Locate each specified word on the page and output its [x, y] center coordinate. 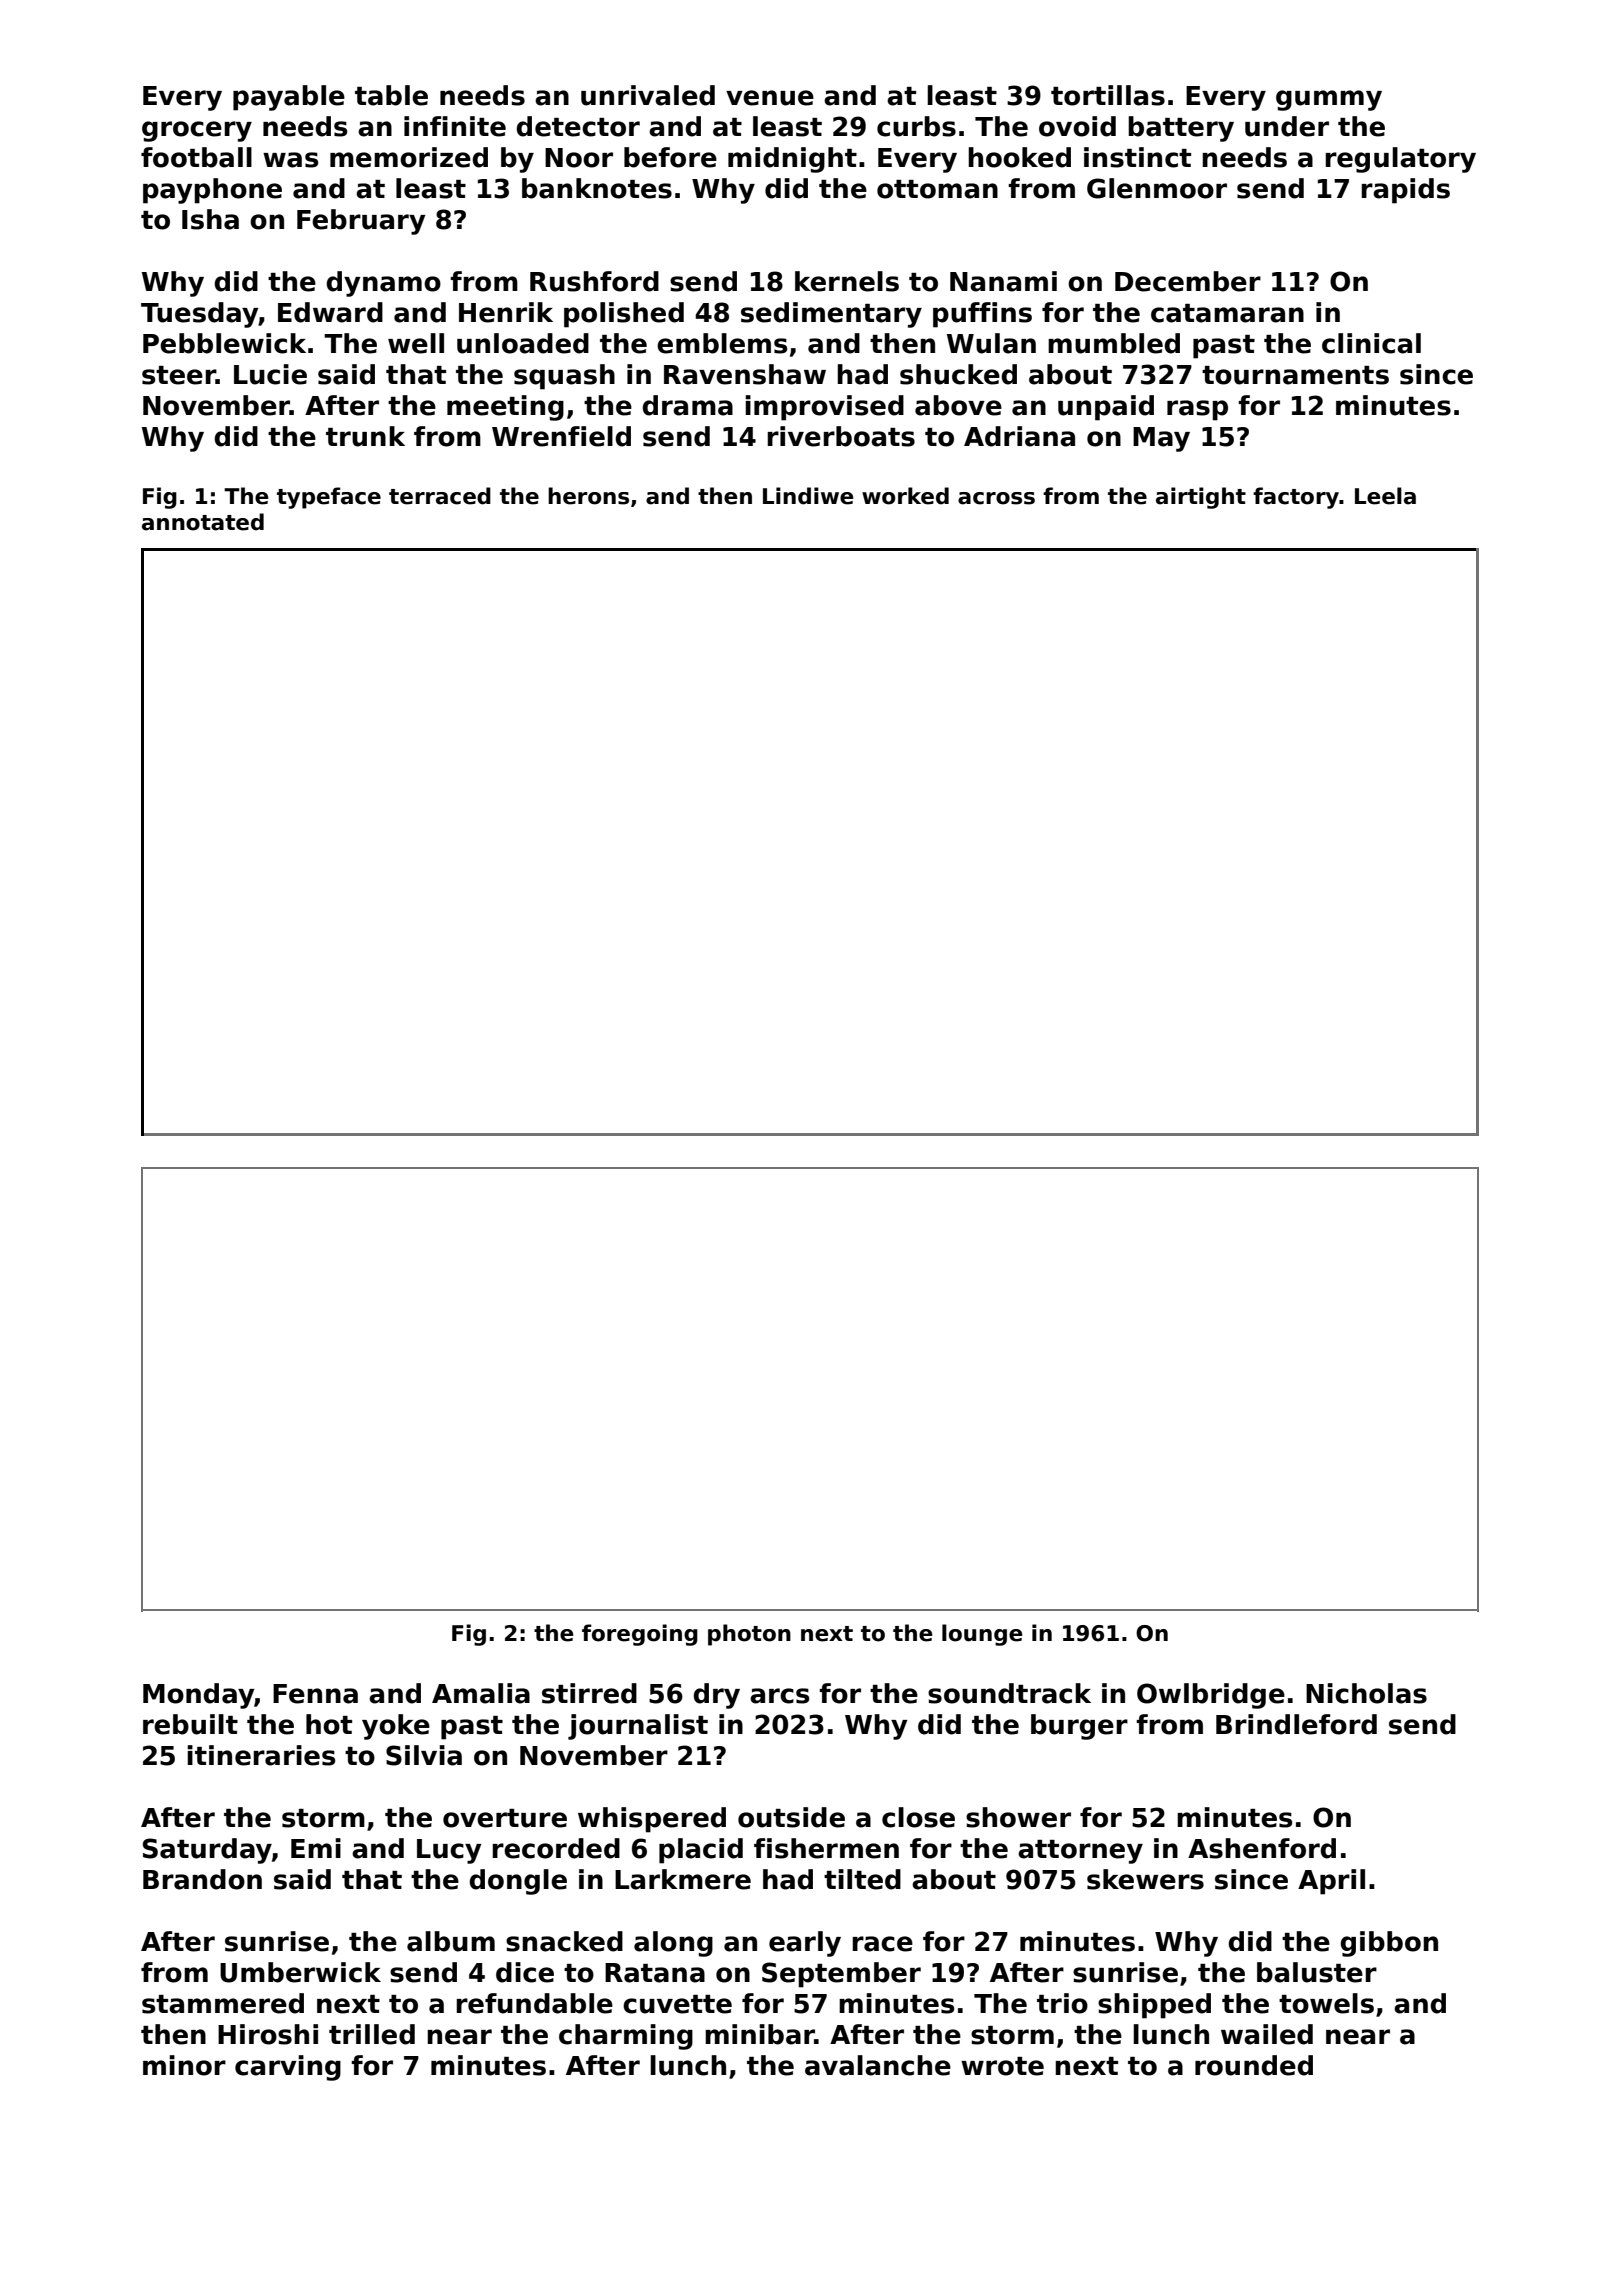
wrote [1002, 2066]
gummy [1329, 100]
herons [588, 496]
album [451, 1941]
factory [1296, 498]
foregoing [640, 1635]
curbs [916, 126]
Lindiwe [808, 496]
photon [749, 1635]
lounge [982, 1635]
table [391, 95]
